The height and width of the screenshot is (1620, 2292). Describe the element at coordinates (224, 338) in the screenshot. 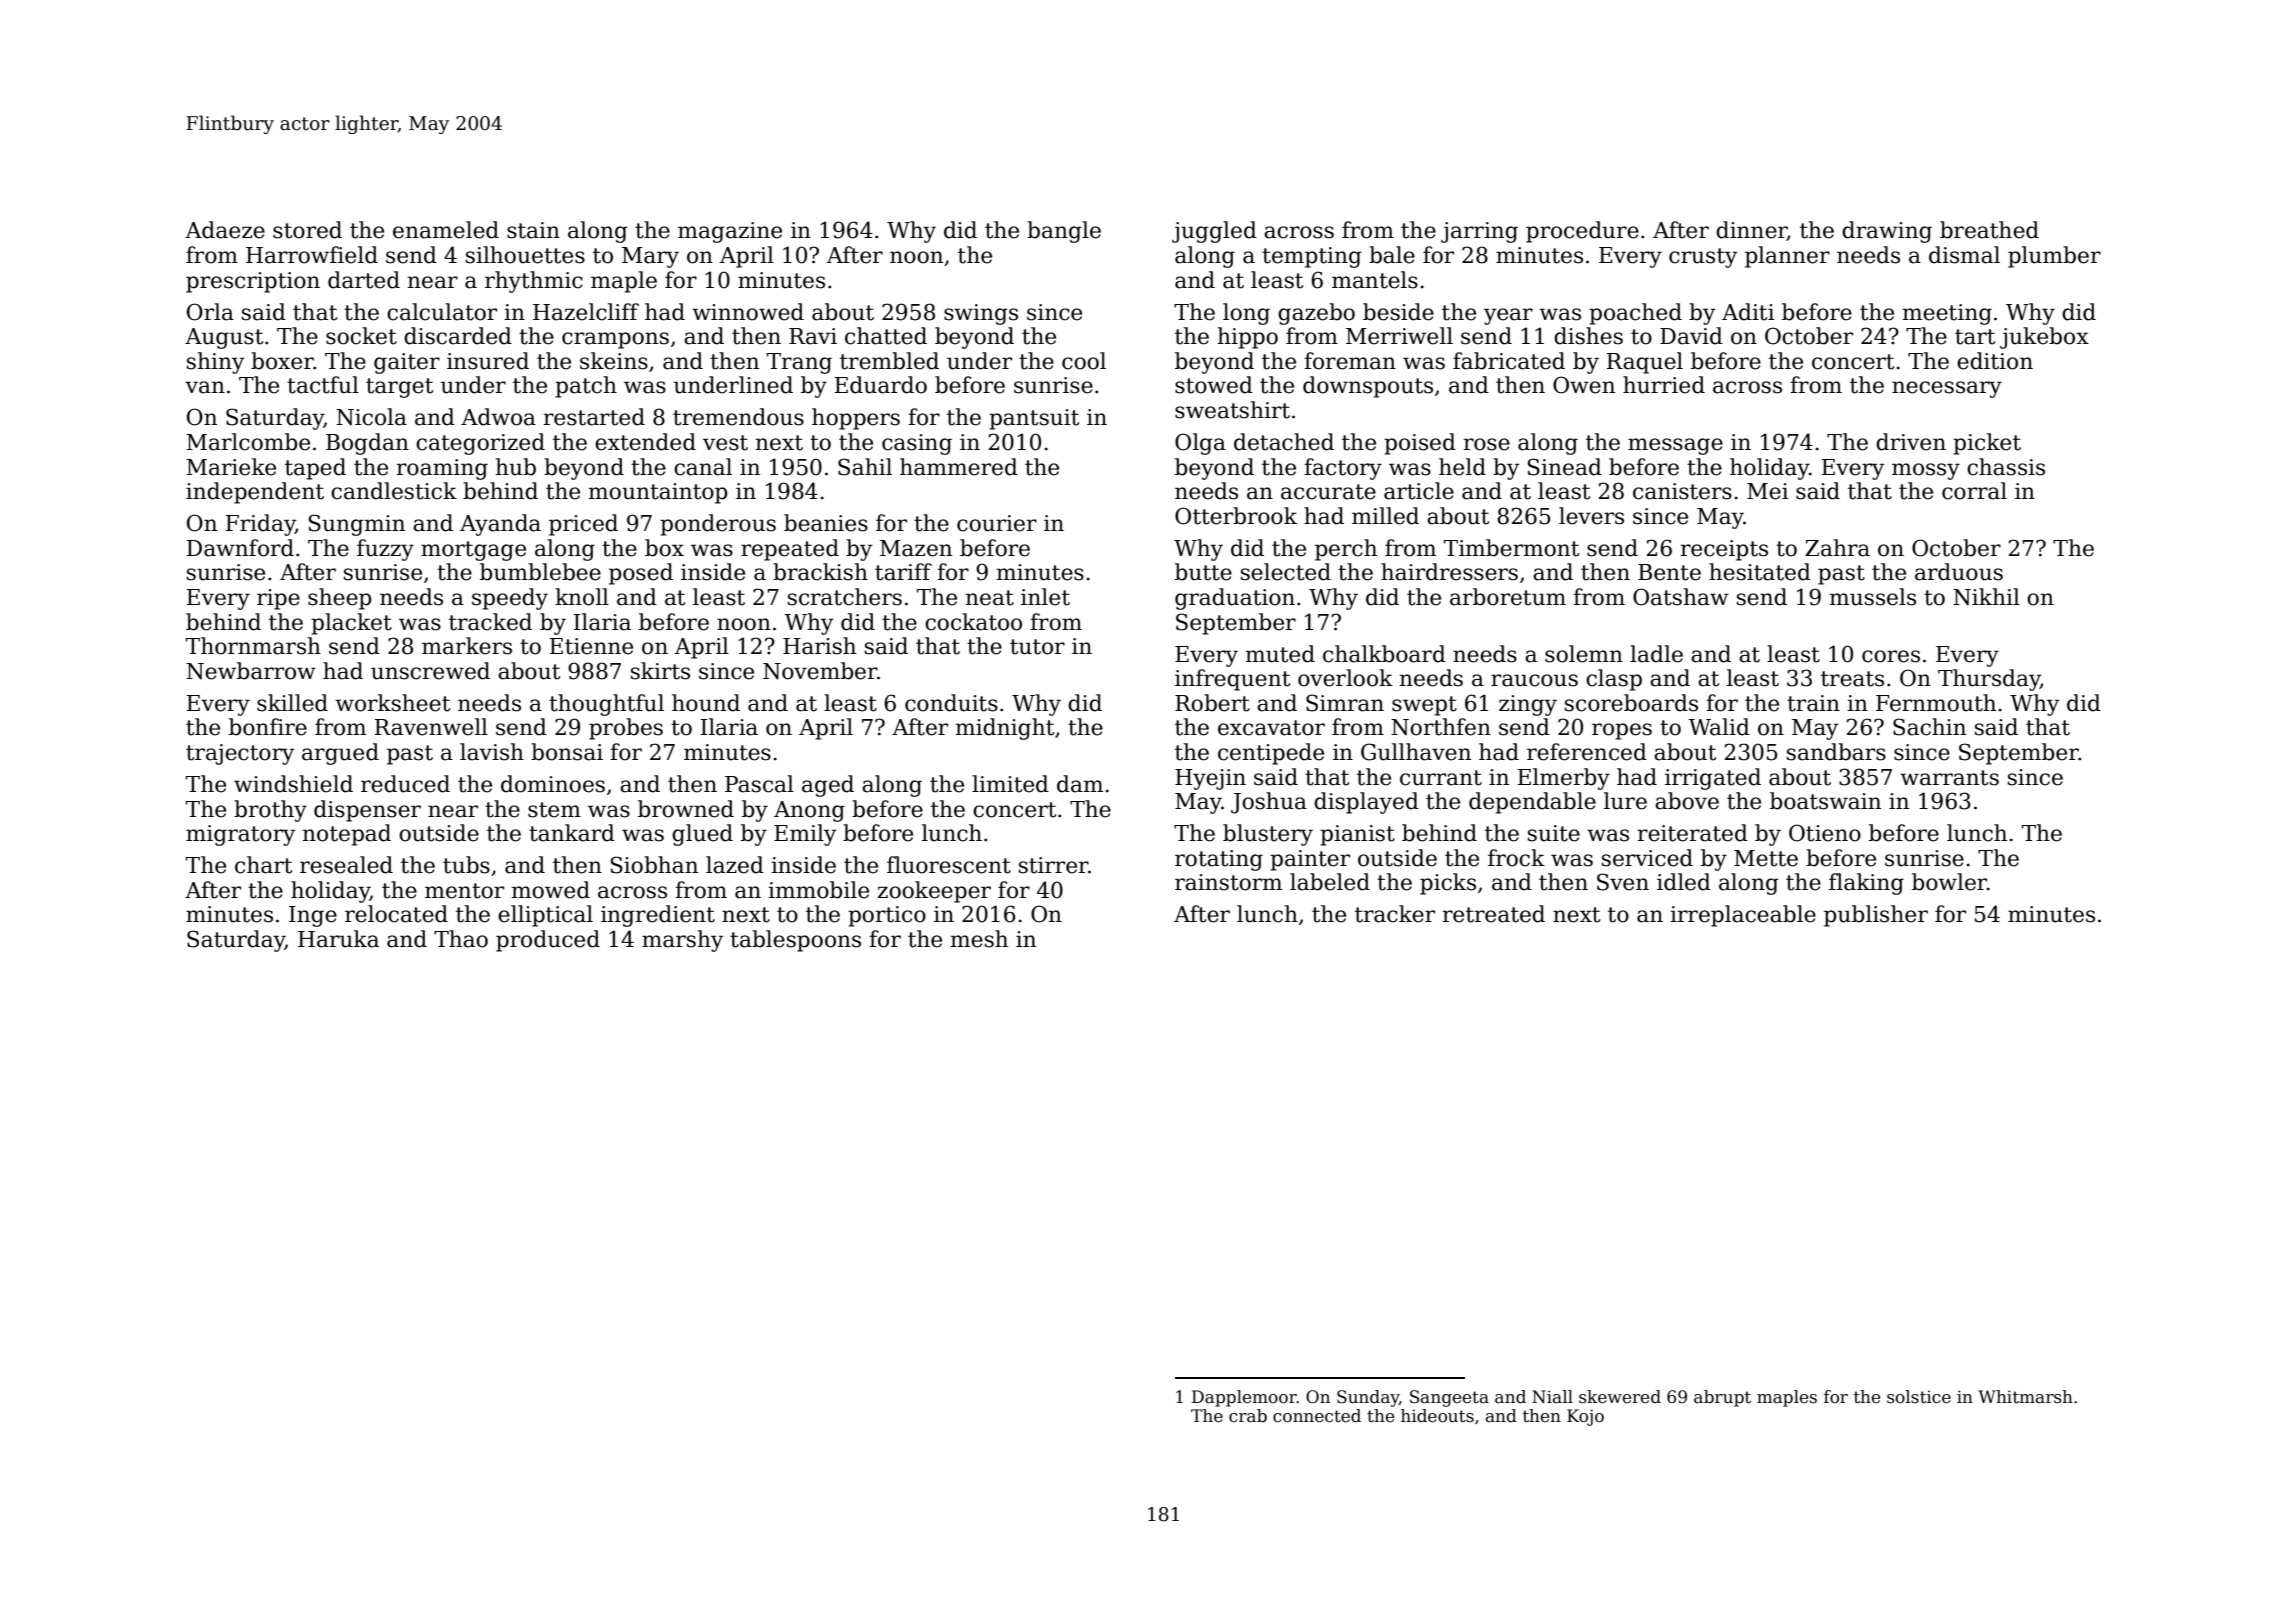

I see `August` at that location.
